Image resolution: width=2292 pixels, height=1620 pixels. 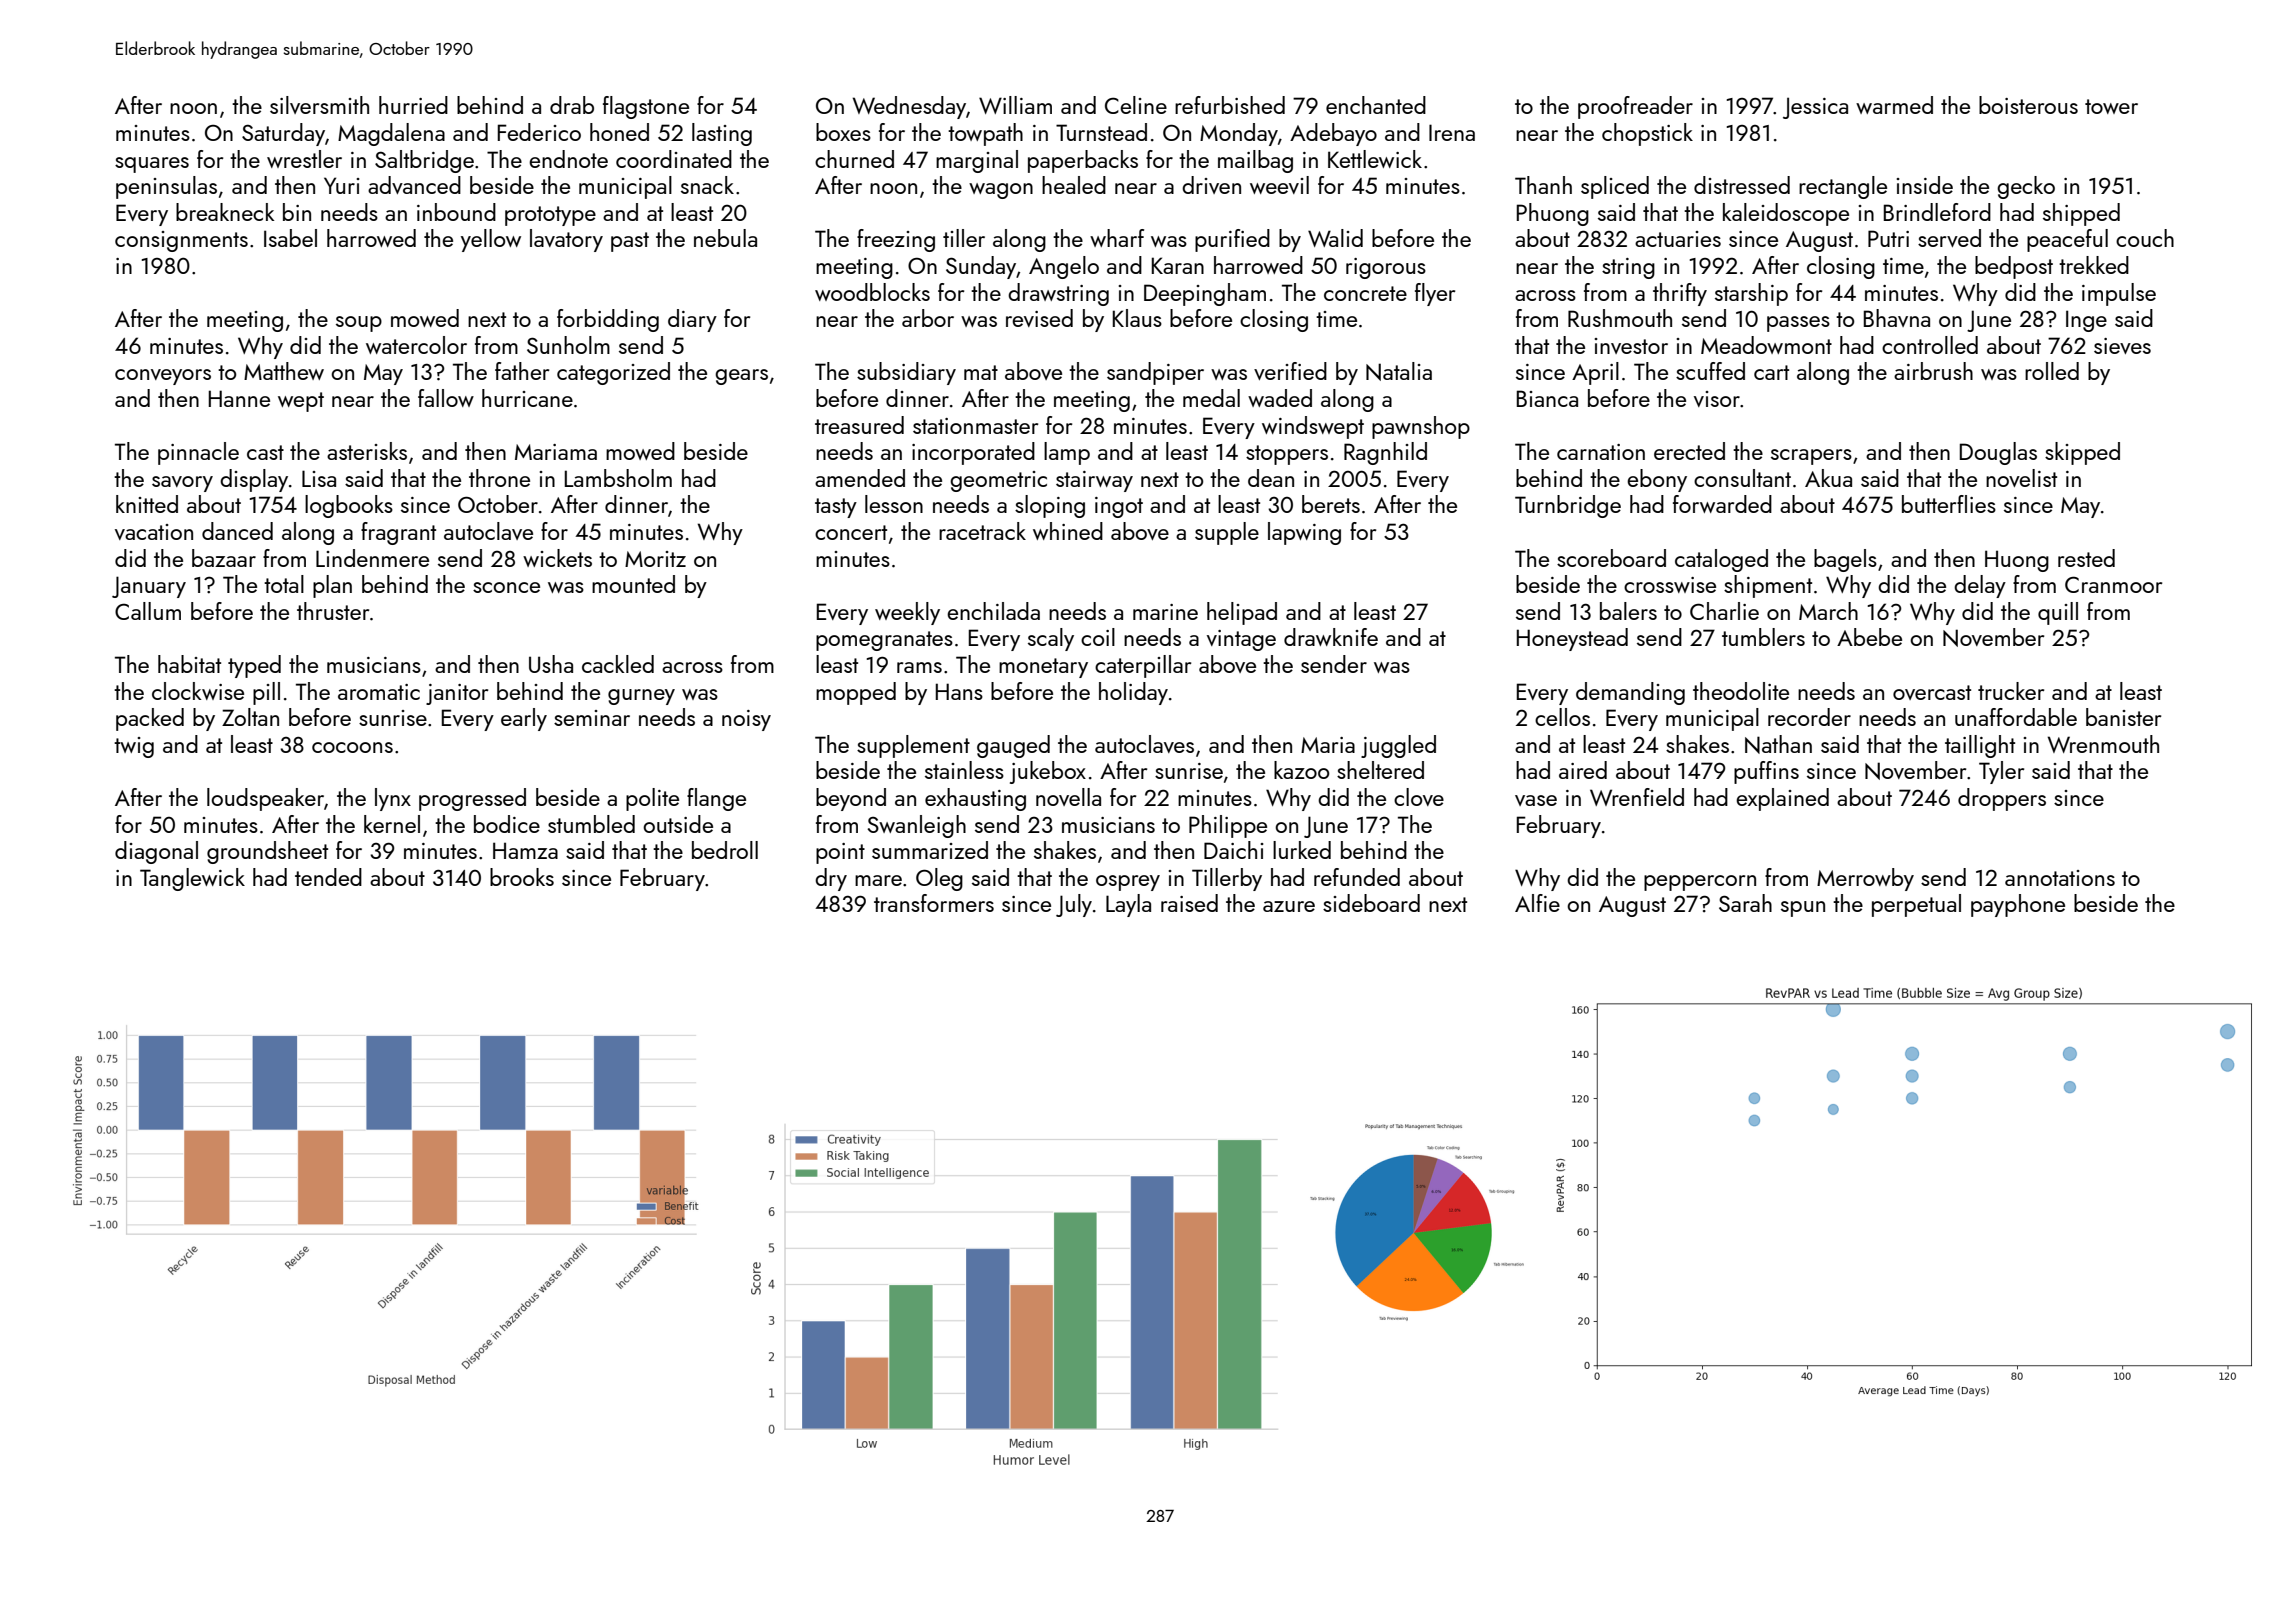 What do you see at coordinates (1803, 909) in the screenshot?
I see `spun` at bounding box center [1803, 909].
